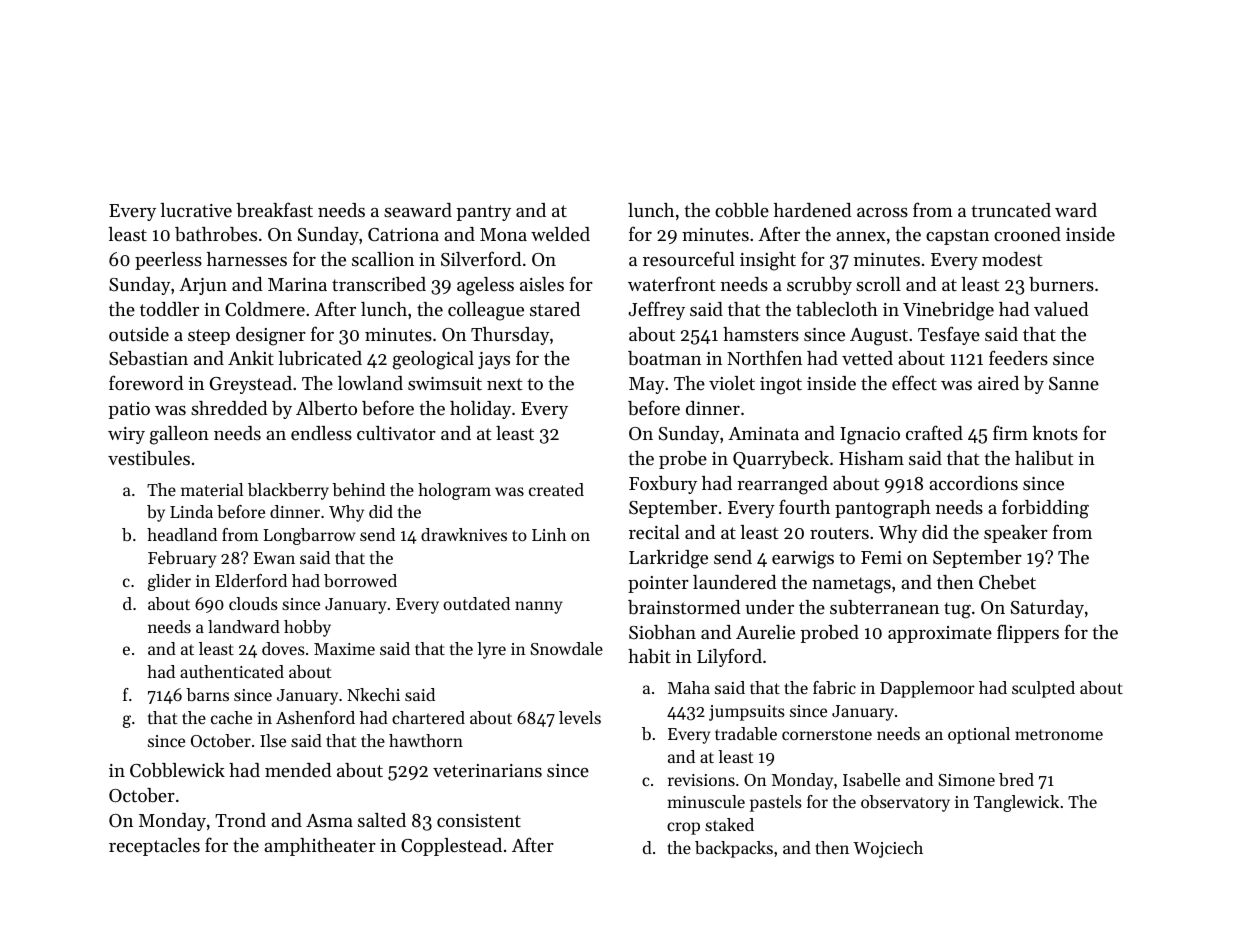 This page has height=952, width=1233. Describe the element at coordinates (216, 234) in the page. I see `bathrobes` at that location.
